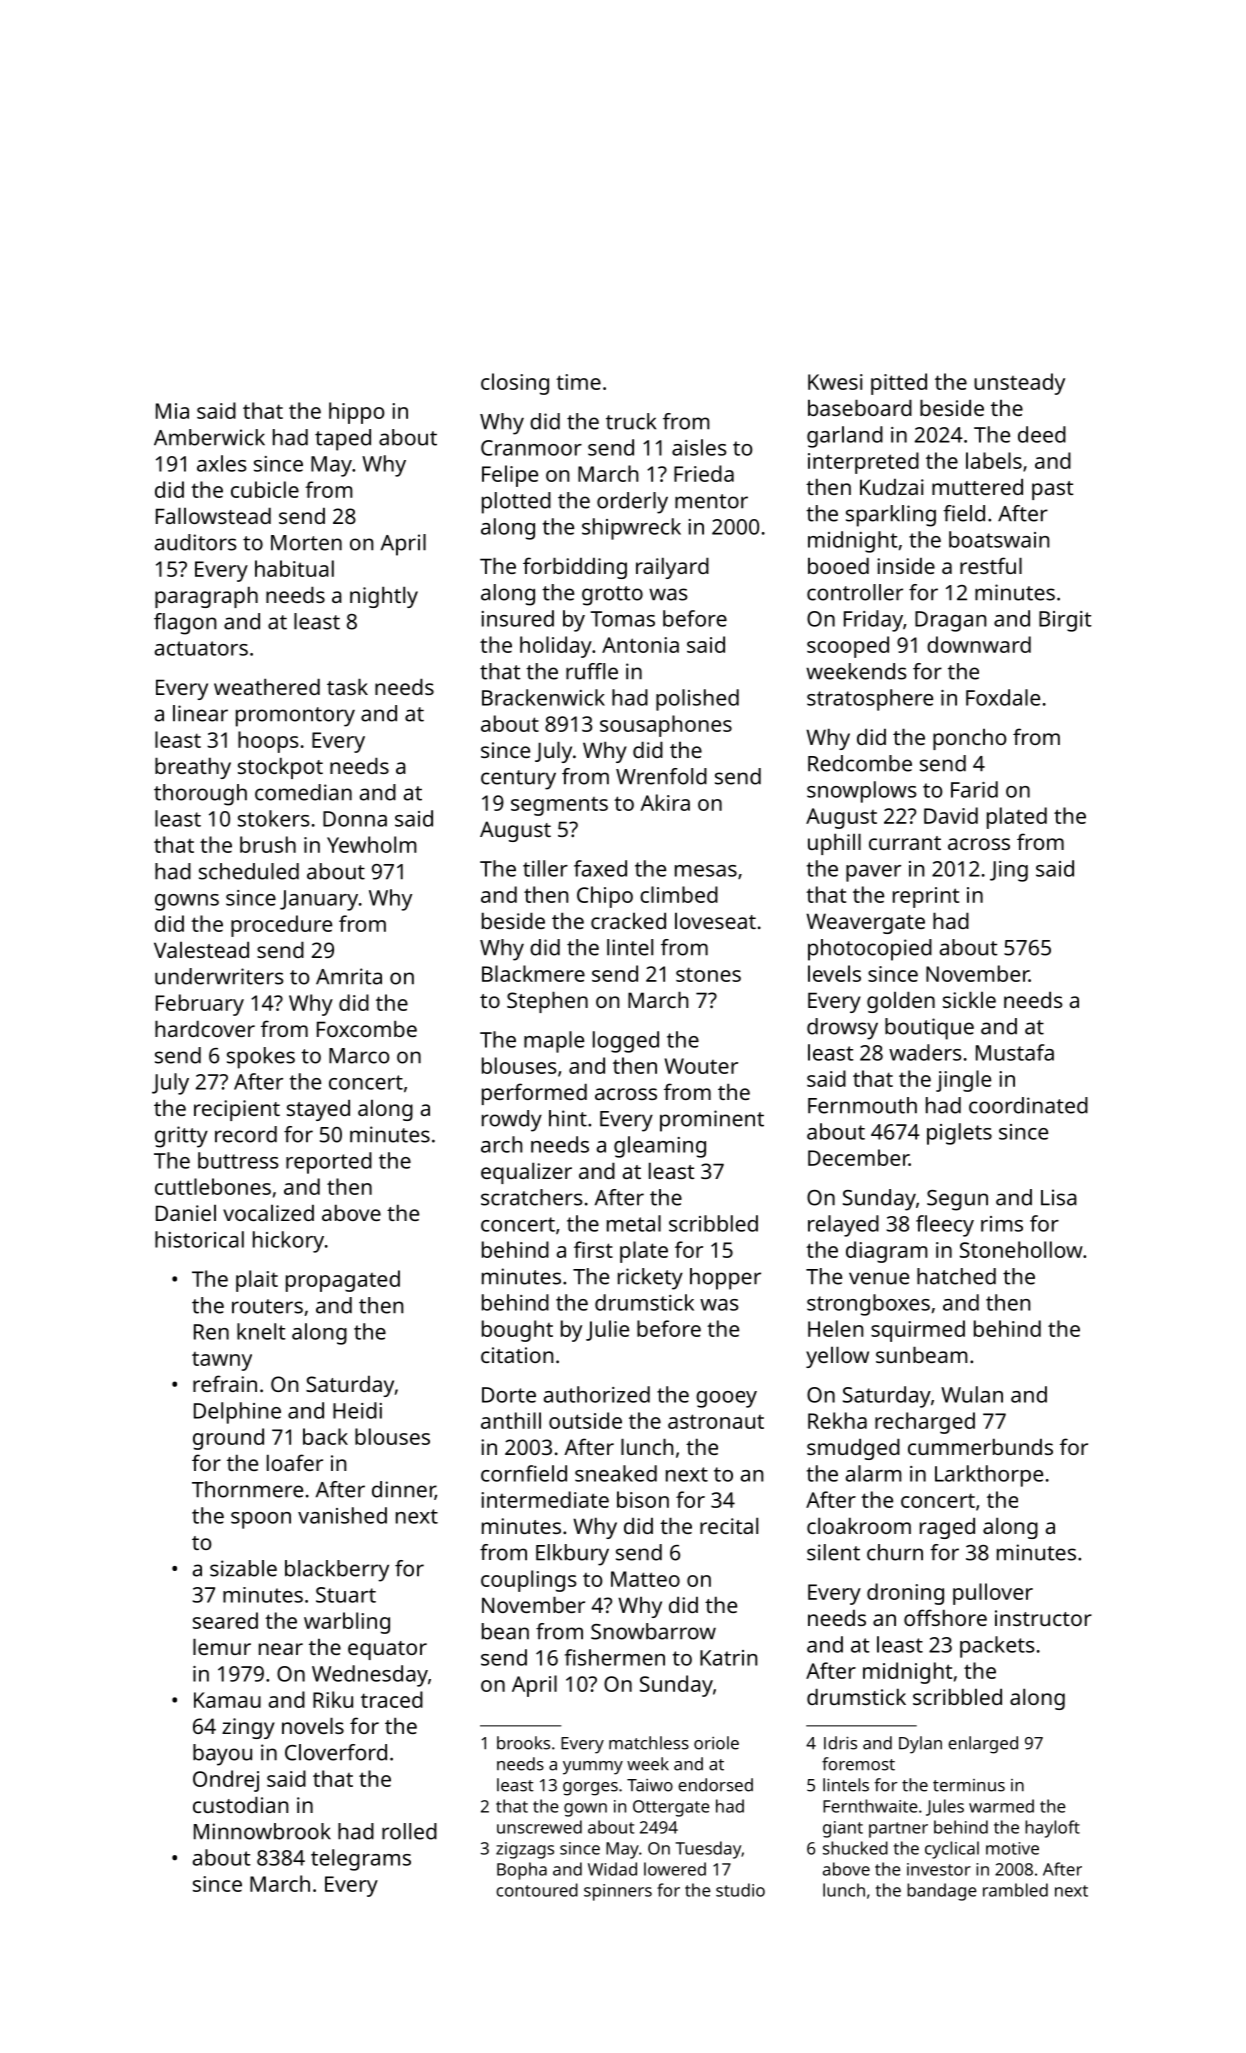  What do you see at coordinates (951, 815) in the screenshot?
I see `David` at bounding box center [951, 815].
